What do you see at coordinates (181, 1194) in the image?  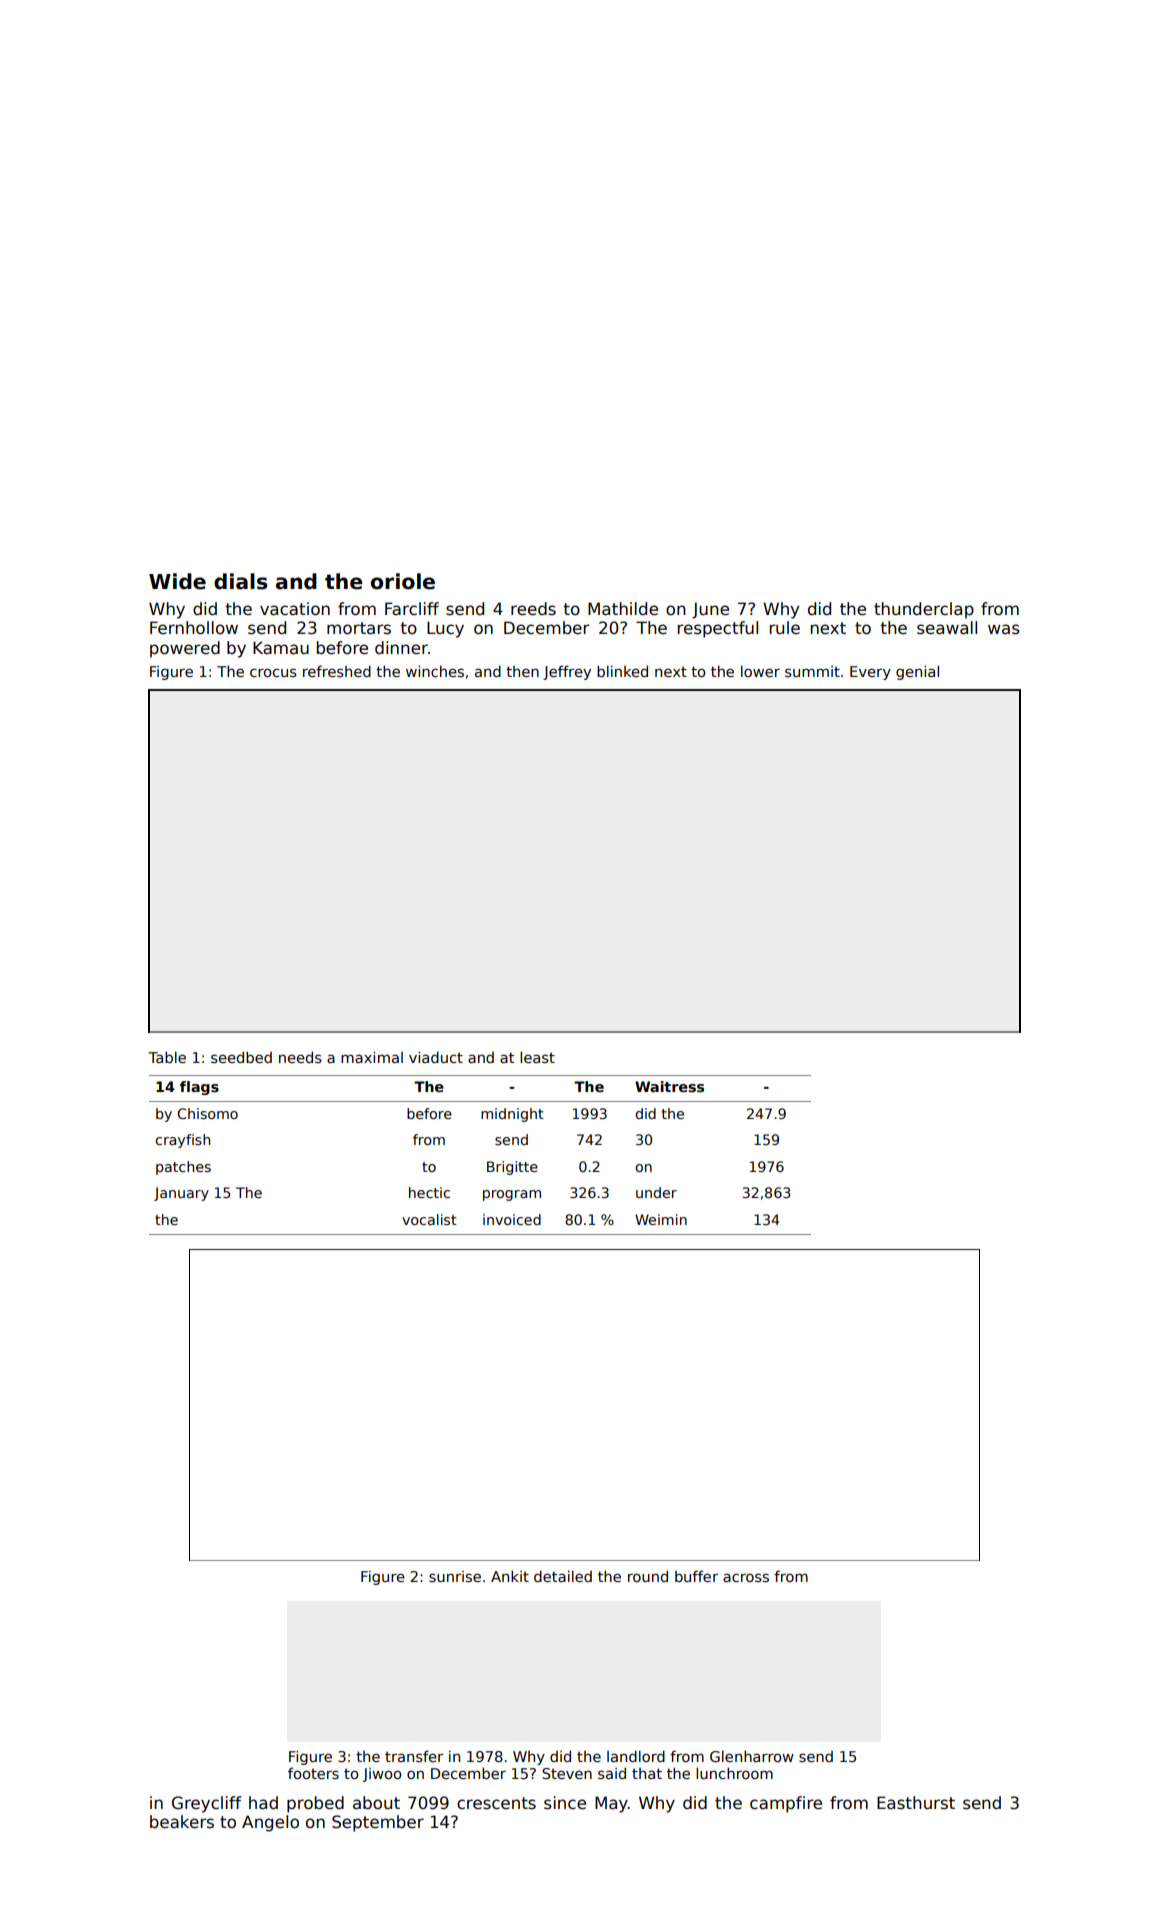 I see `January` at bounding box center [181, 1194].
